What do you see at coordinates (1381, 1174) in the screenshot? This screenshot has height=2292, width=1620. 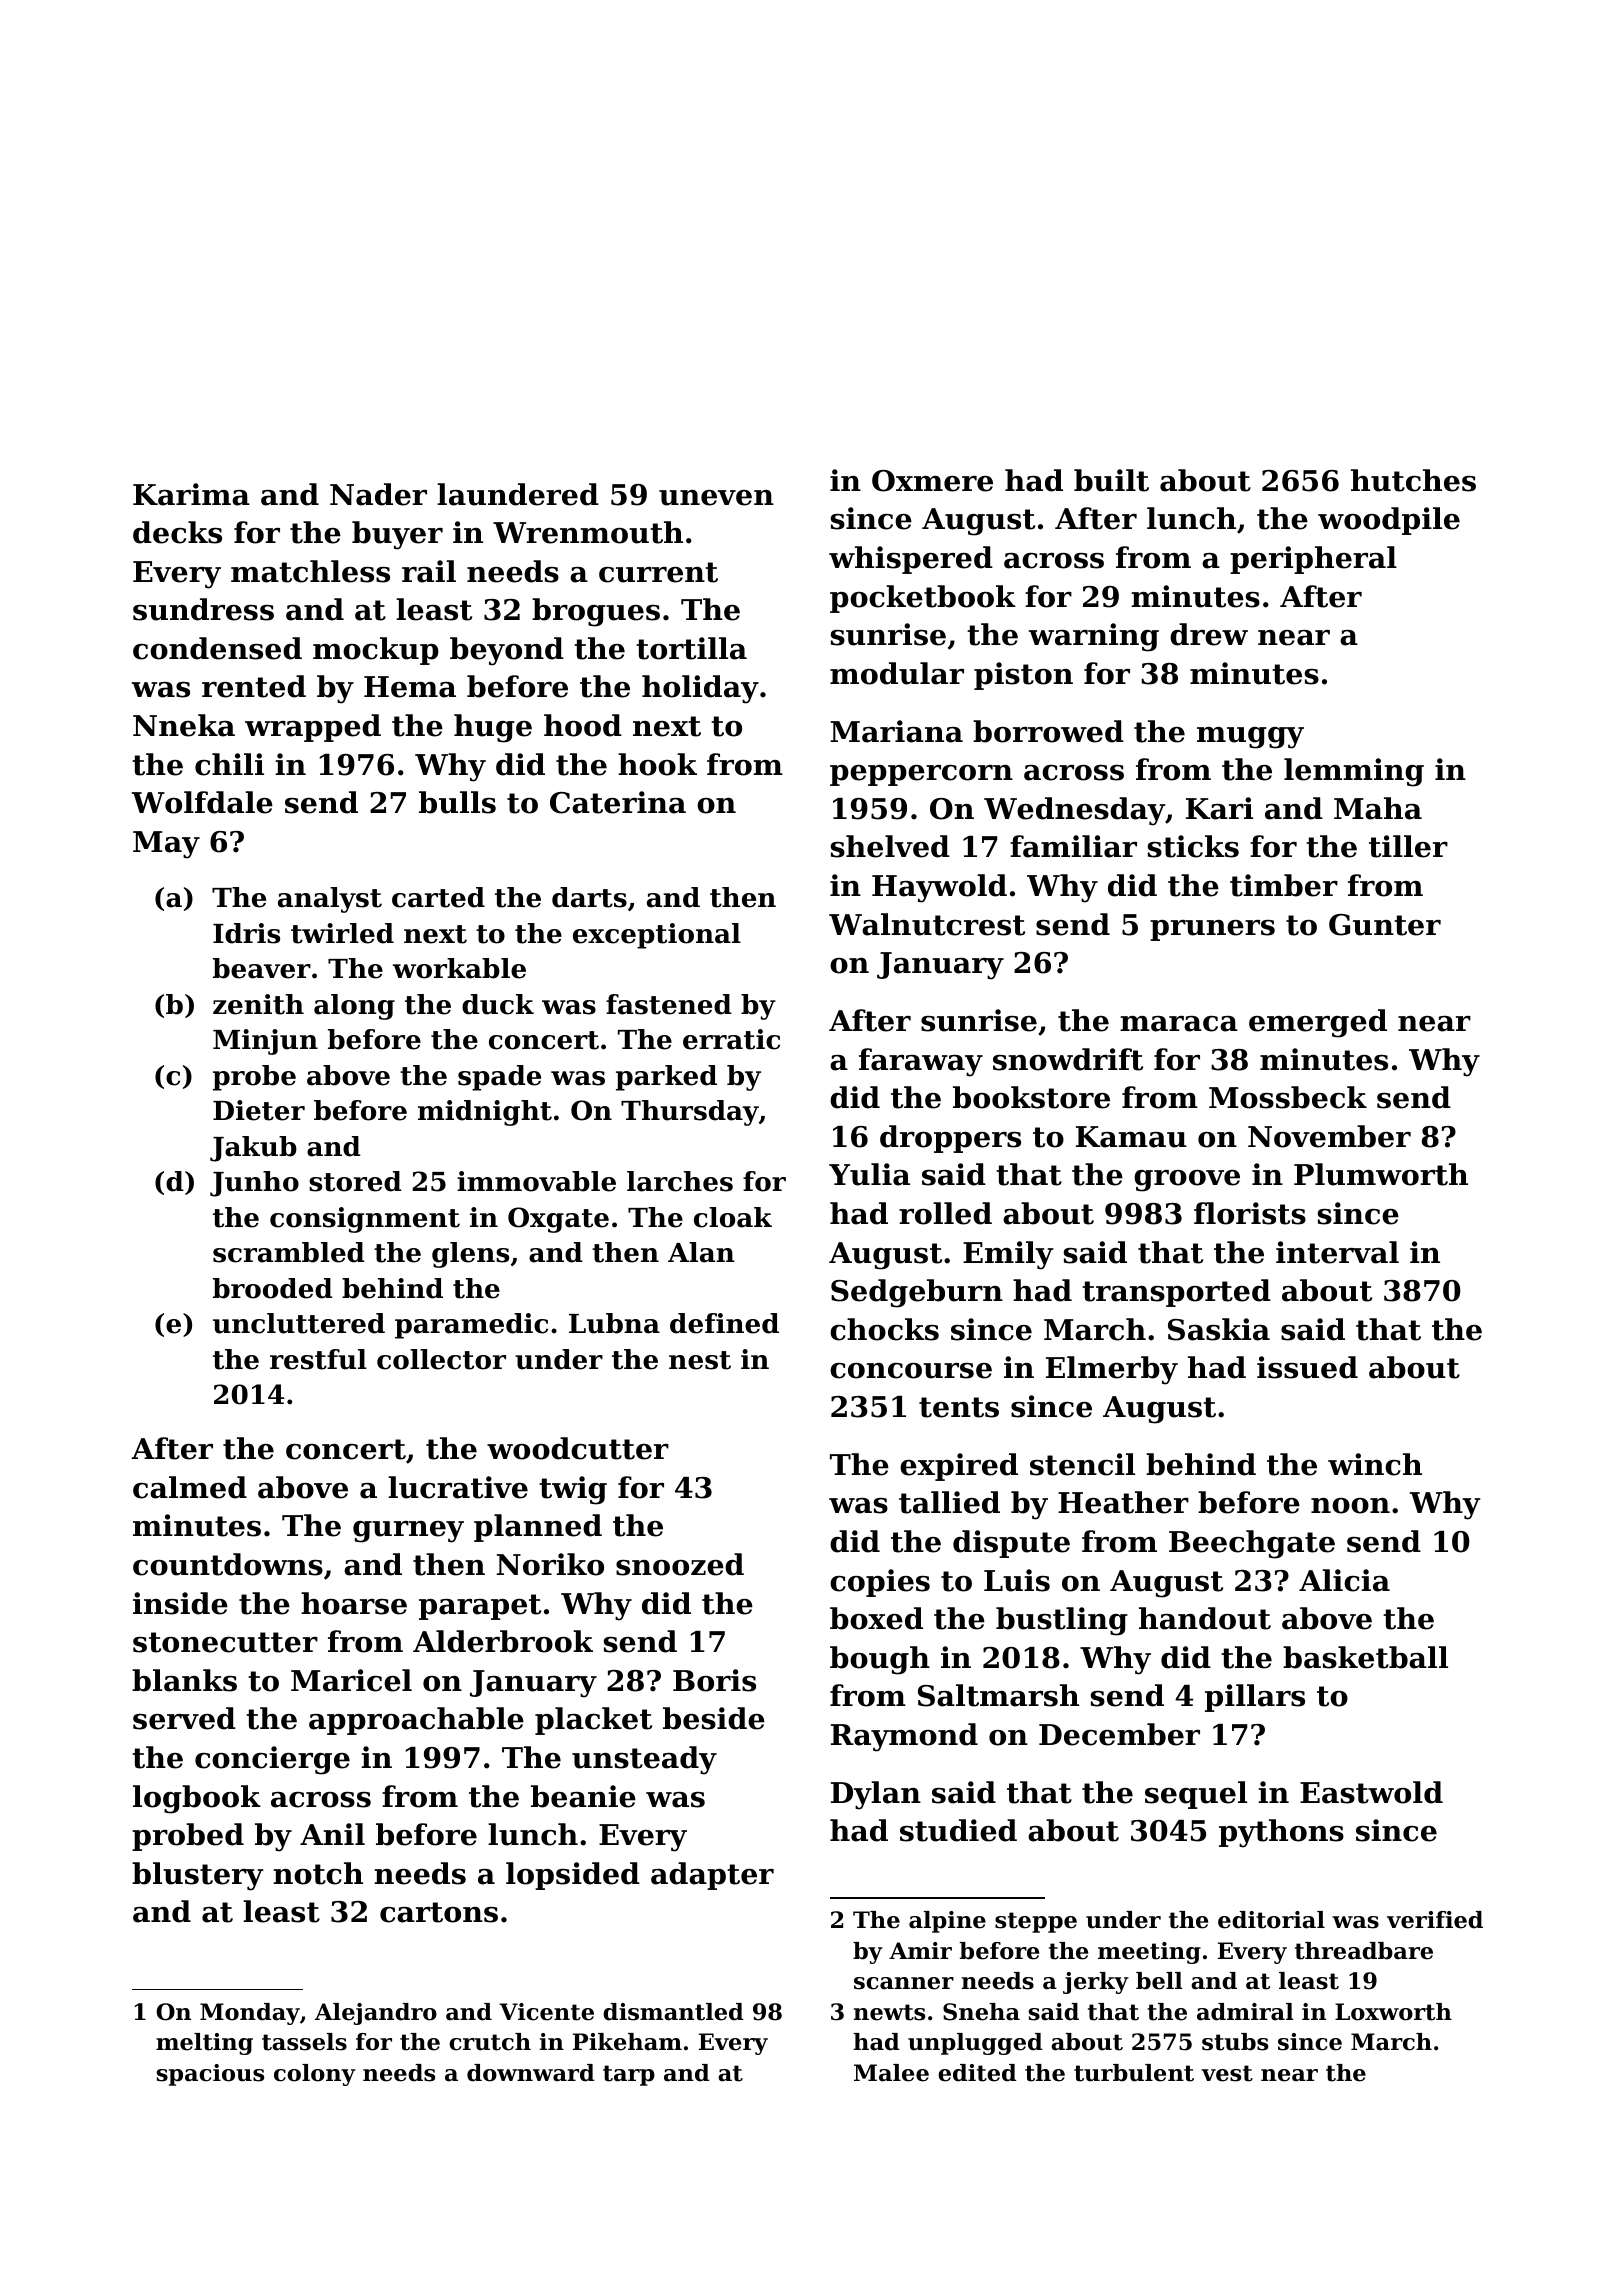 I see `Plumworth` at bounding box center [1381, 1174].
